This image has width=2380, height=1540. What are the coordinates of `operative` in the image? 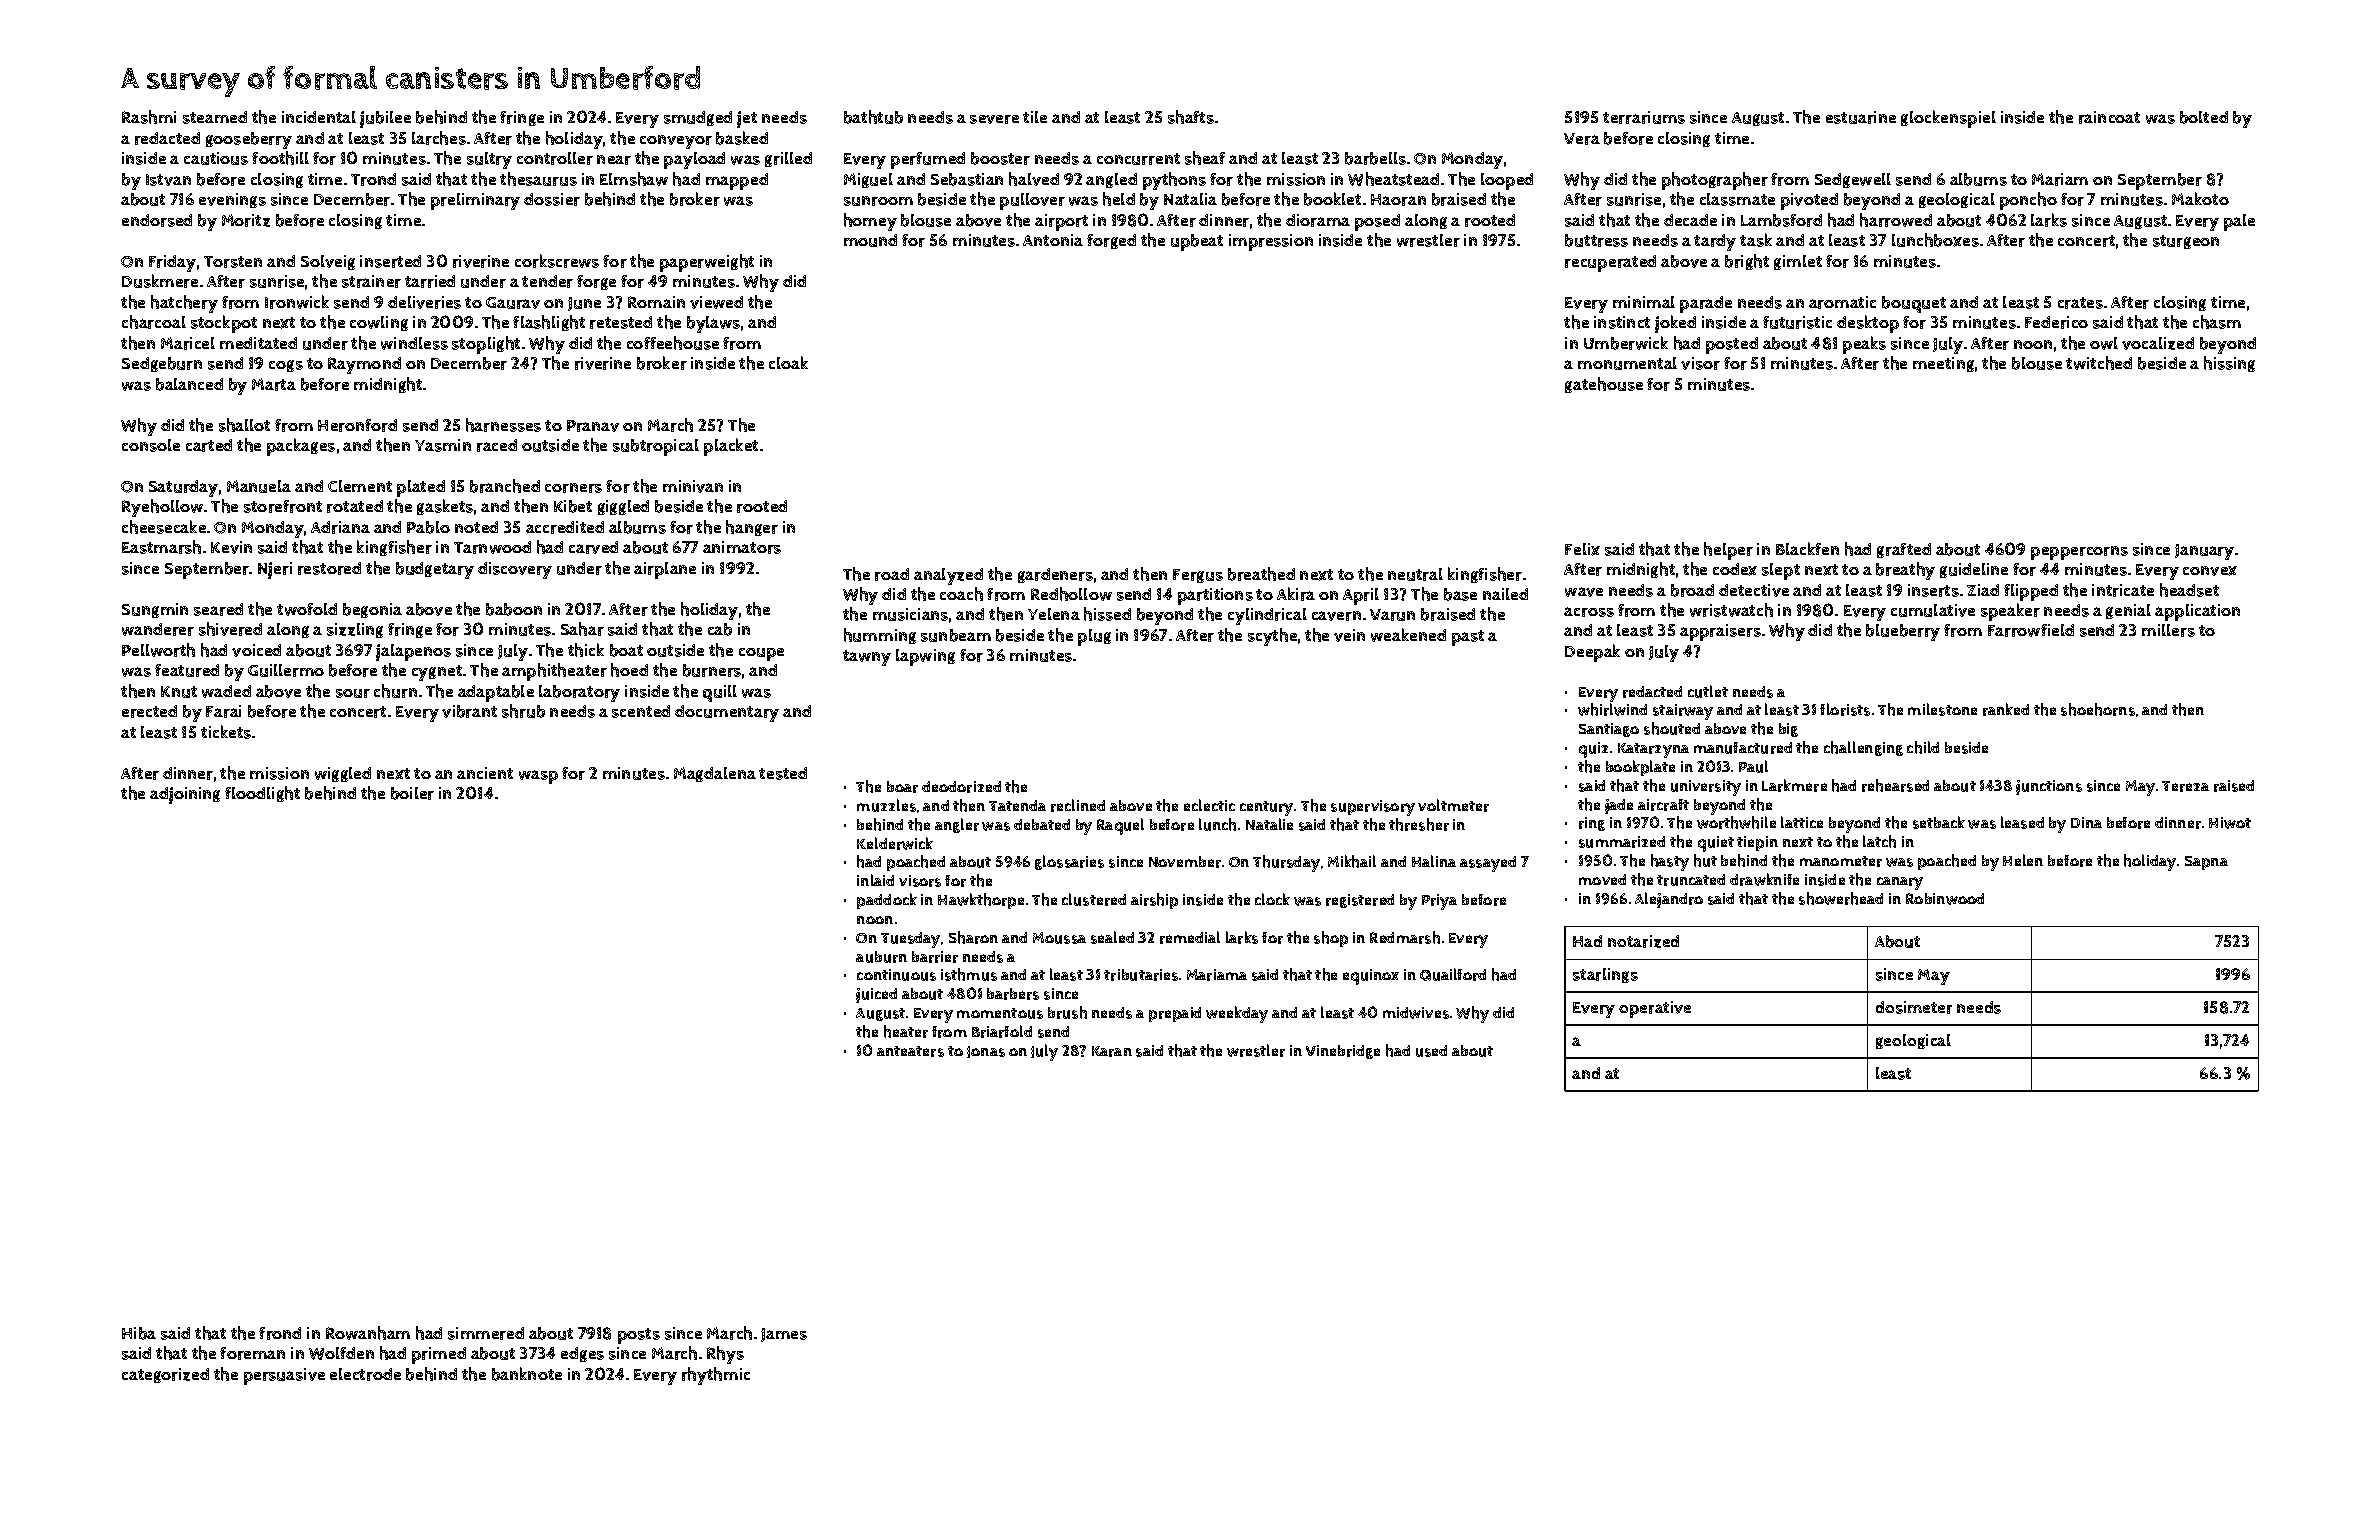 It's located at (1655, 1009).
